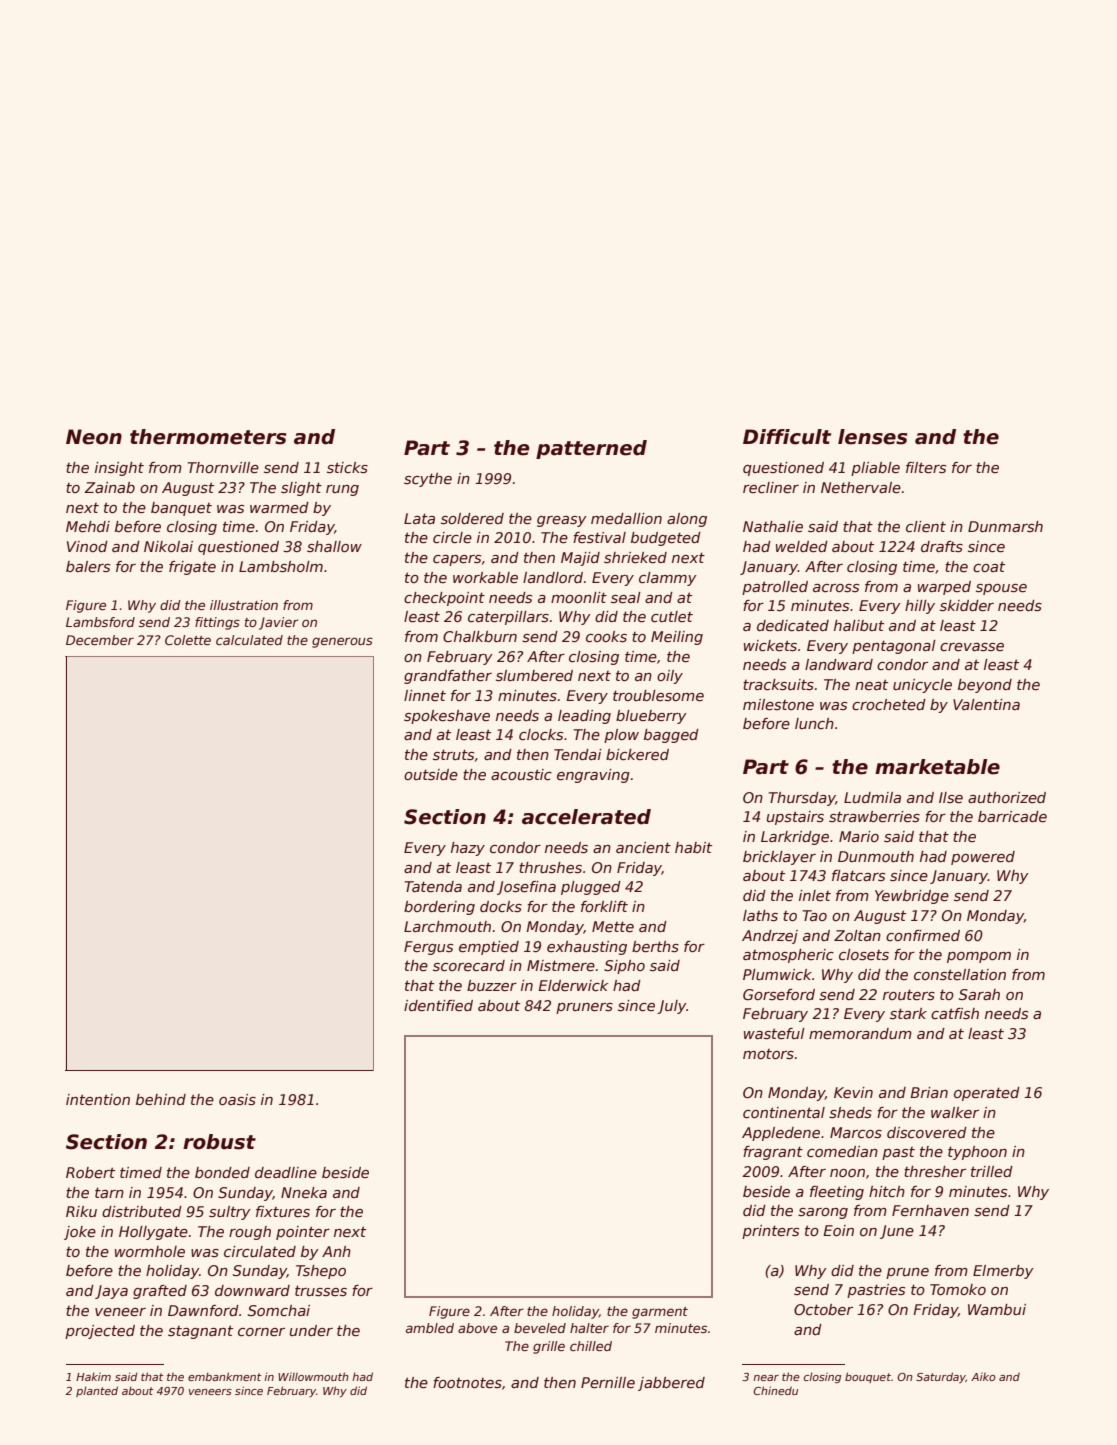  Describe the element at coordinates (986, 704) in the image. I see `Valentina` at that location.
